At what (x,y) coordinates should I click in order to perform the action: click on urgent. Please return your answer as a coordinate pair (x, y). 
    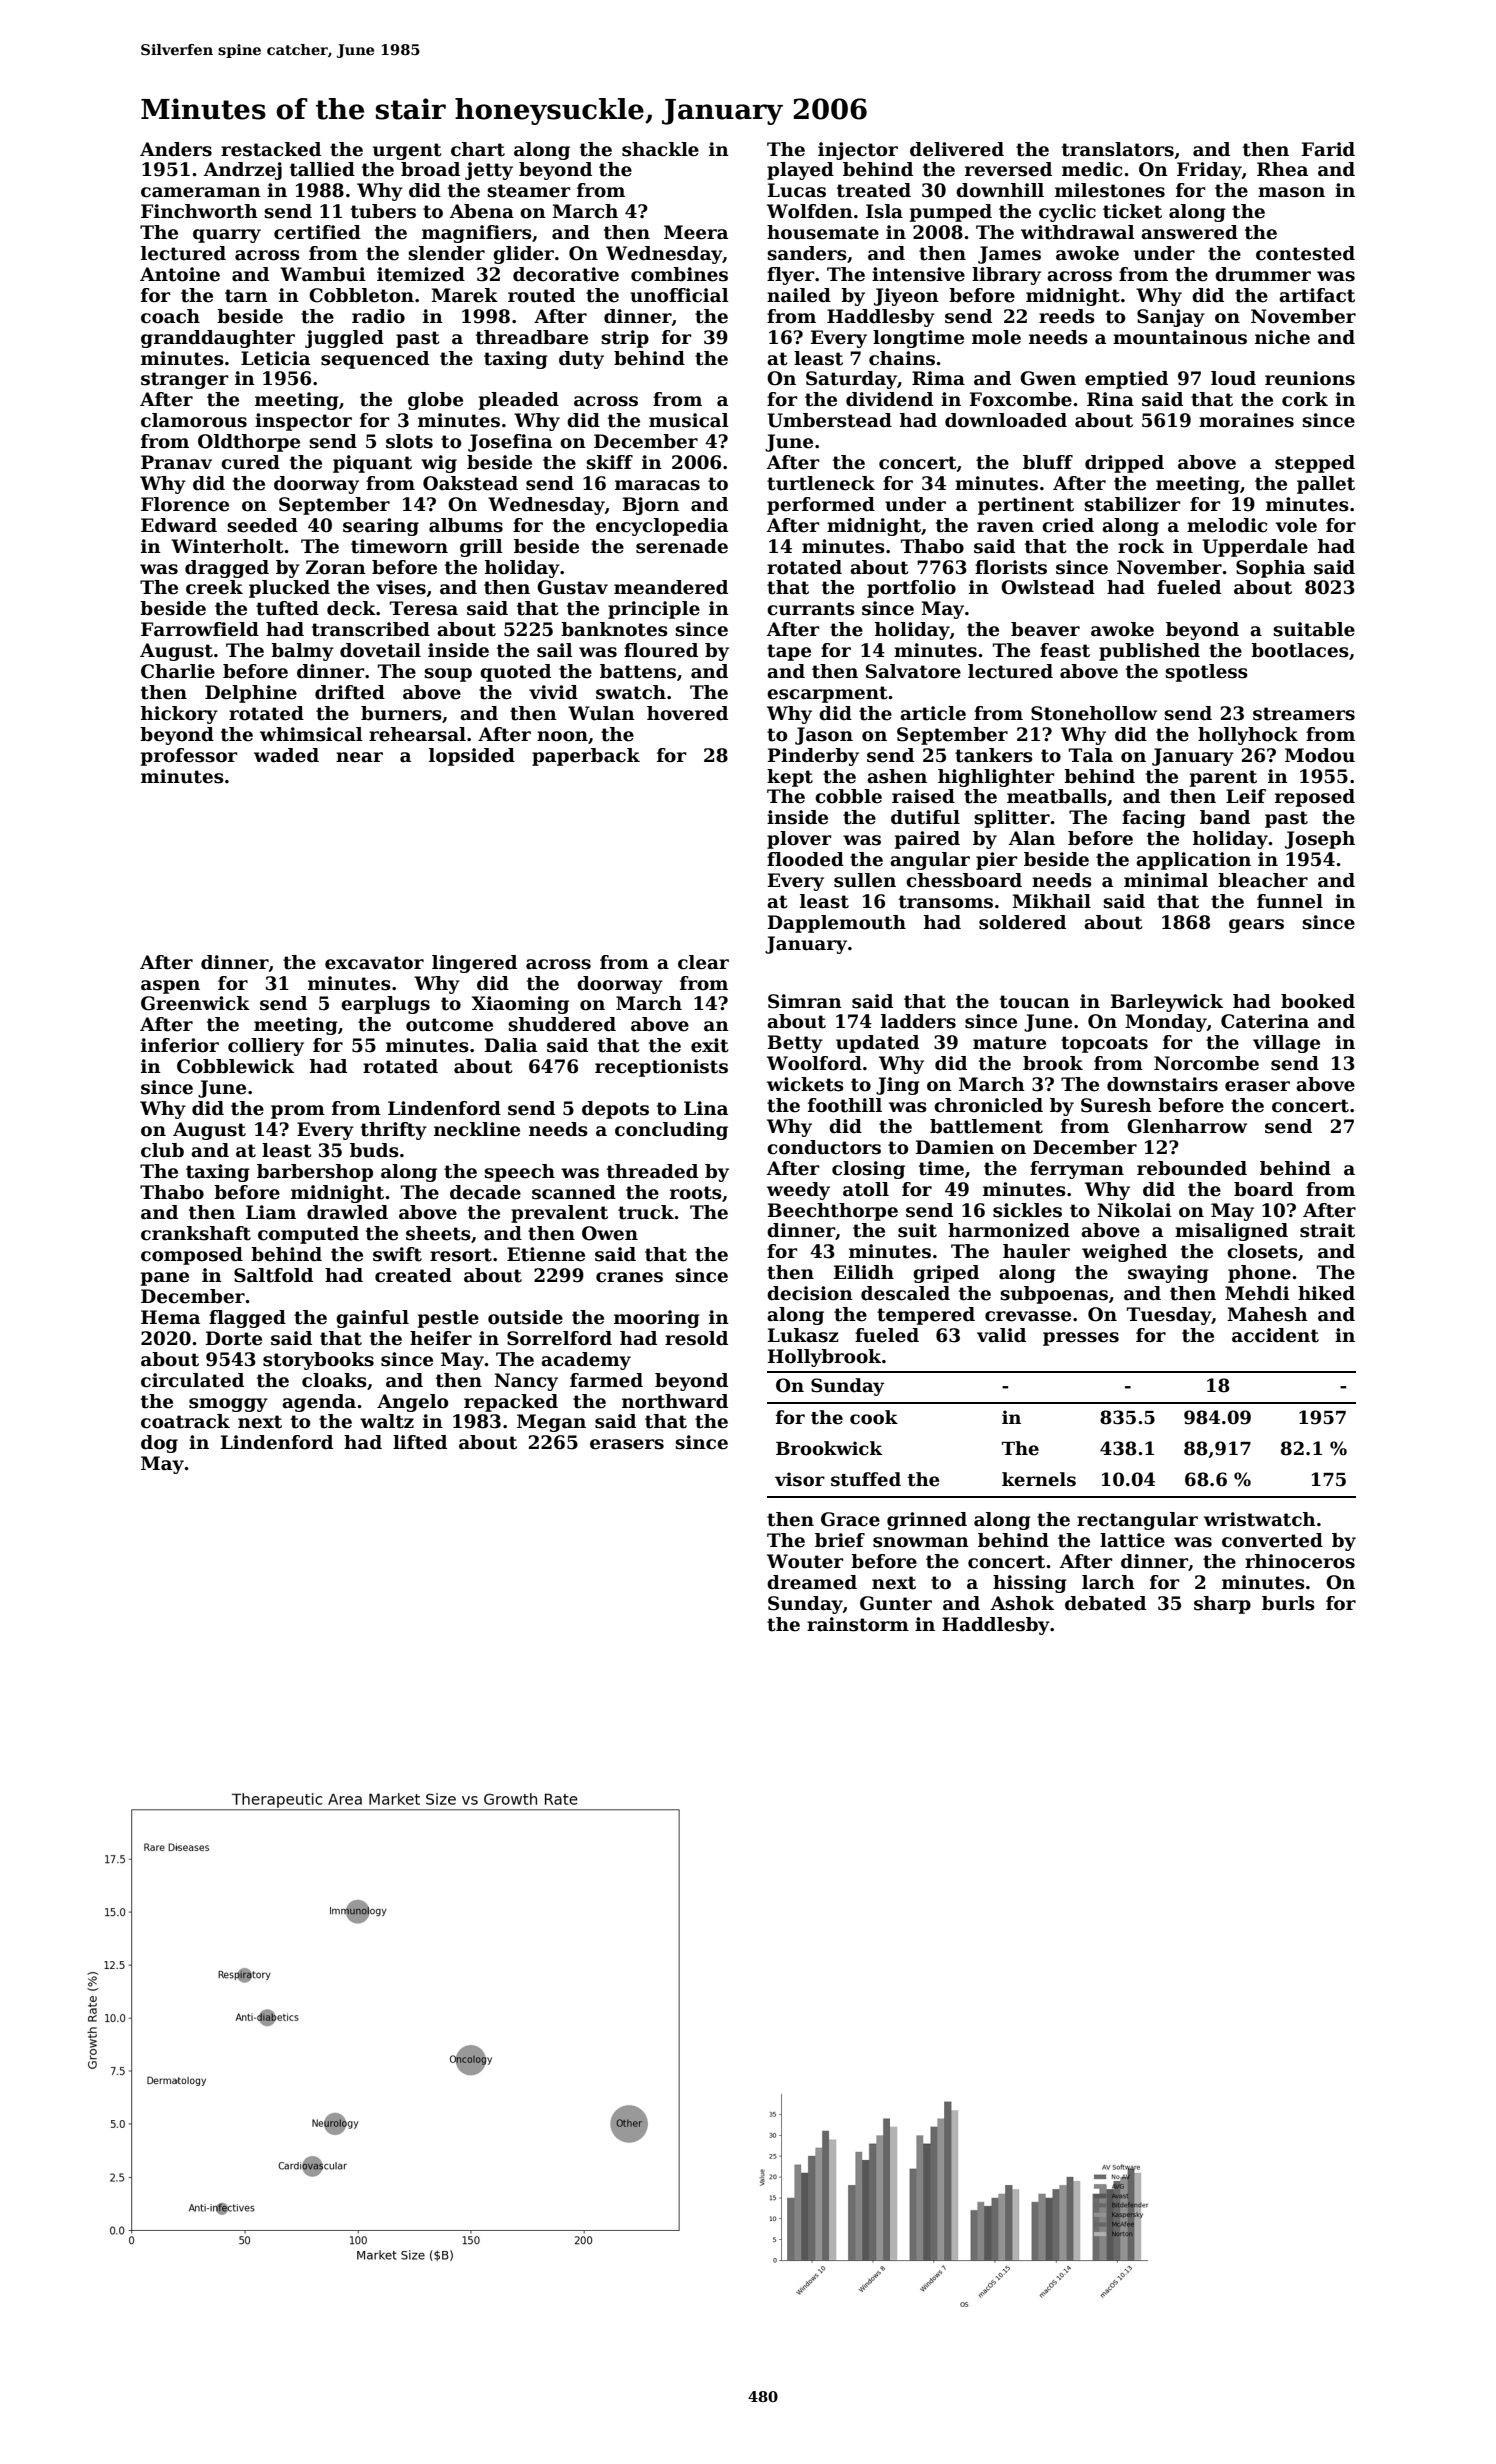
    Looking at the image, I should click on (407, 151).
